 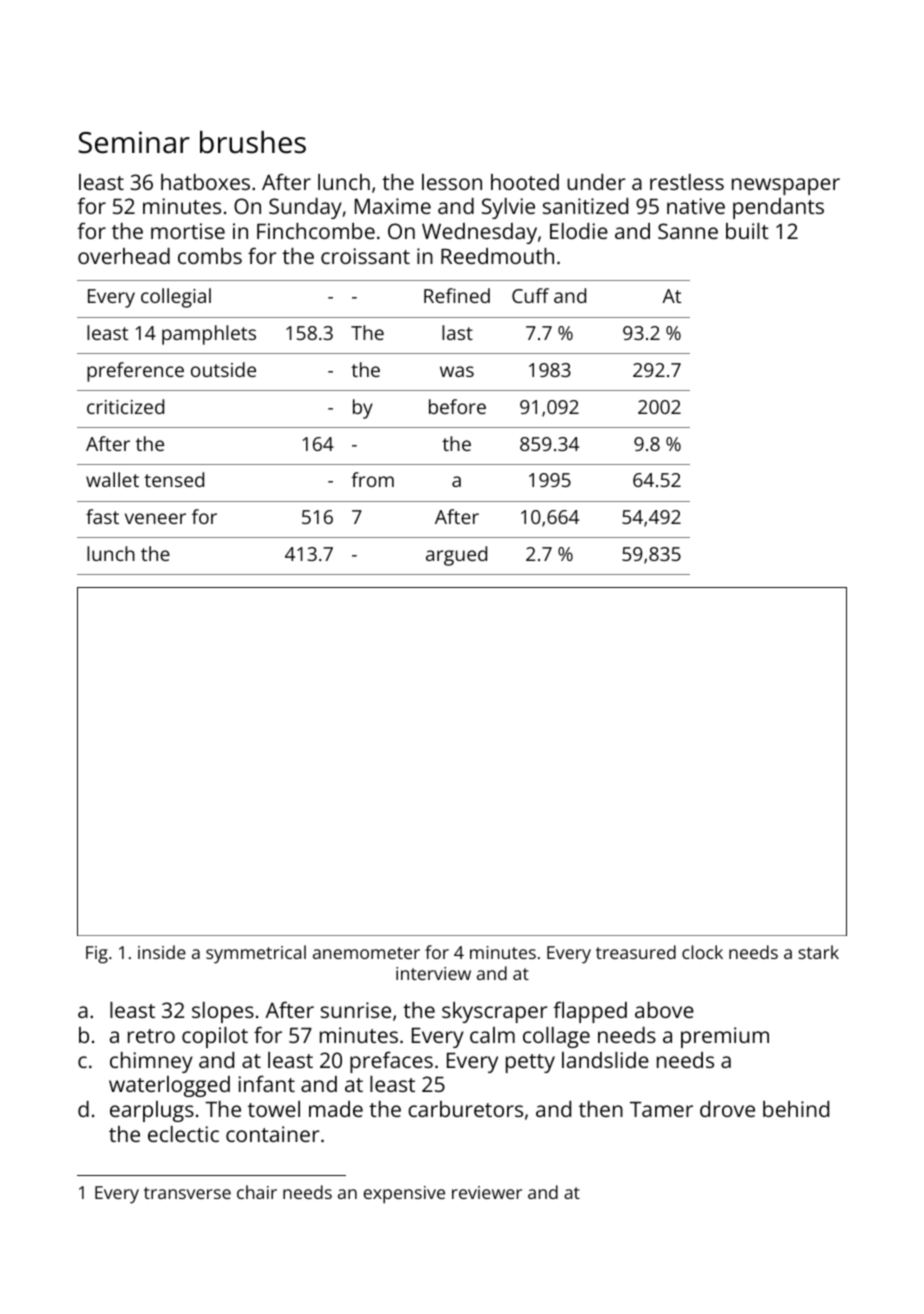 What do you see at coordinates (702, 952) in the screenshot?
I see `clock` at bounding box center [702, 952].
